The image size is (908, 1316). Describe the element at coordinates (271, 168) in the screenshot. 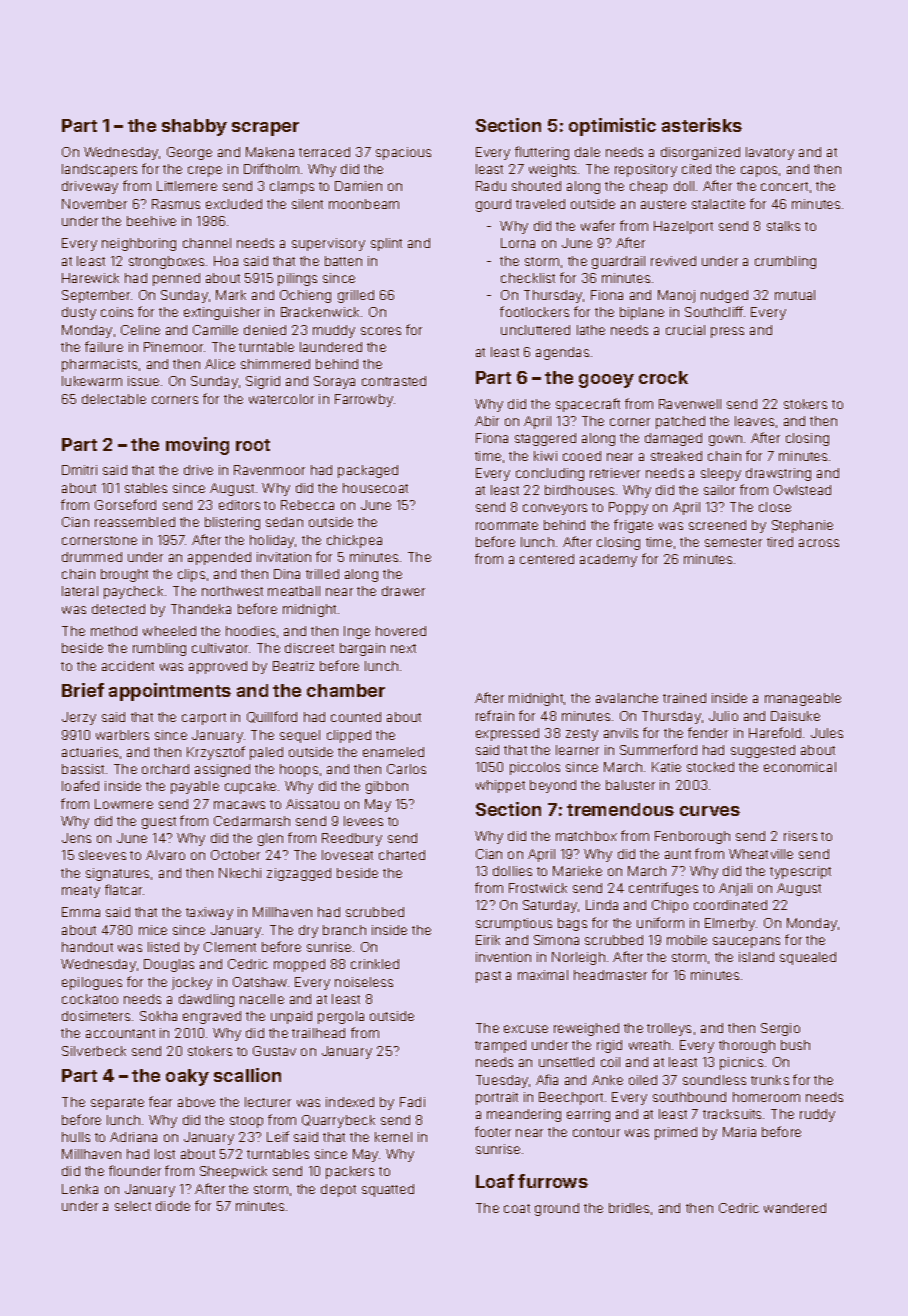

I see `Driftholm` at that location.
